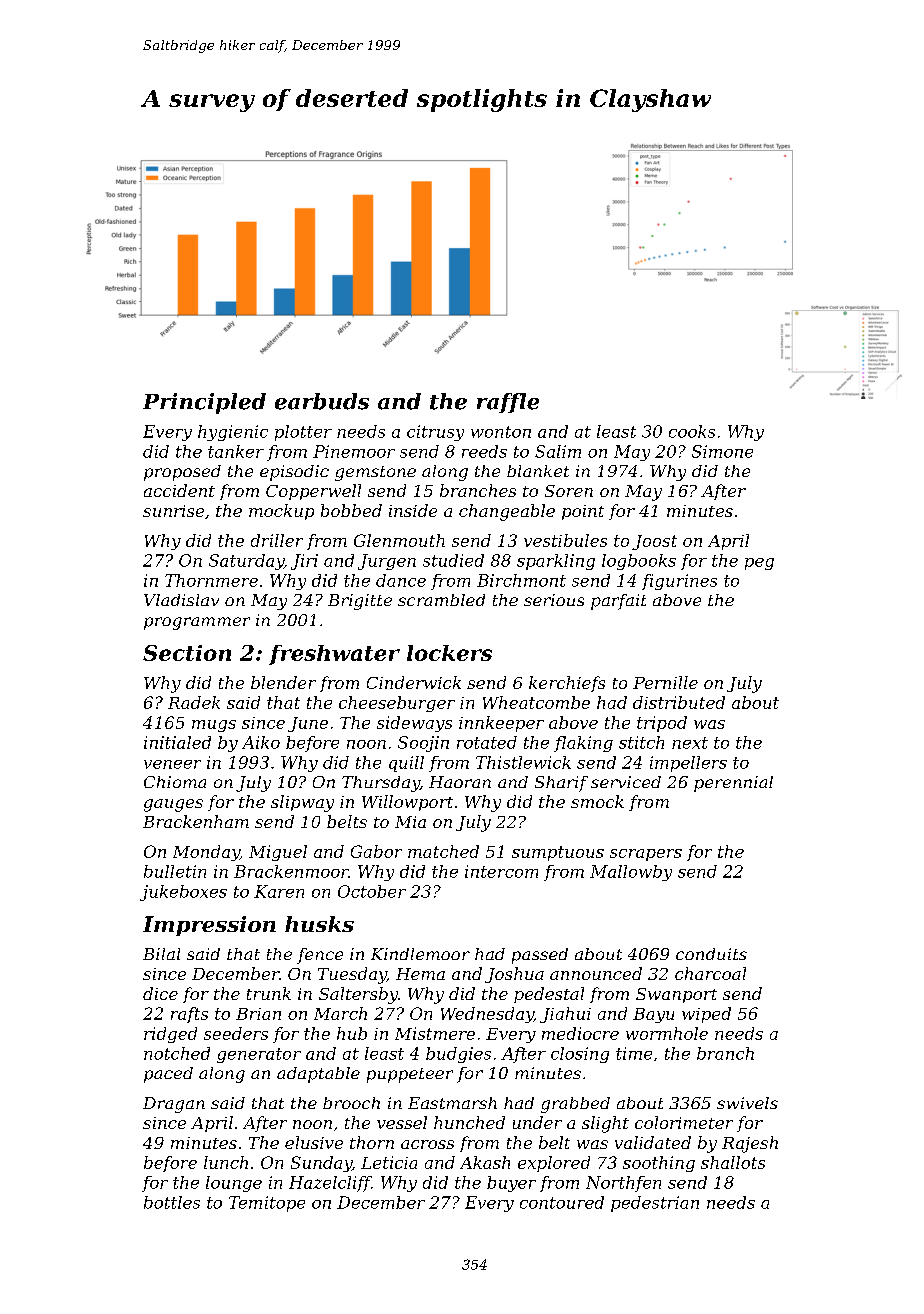 The image size is (924, 1314). What do you see at coordinates (397, 704) in the screenshot?
I see `cheeseburger` at bounding box center [397, 704].
